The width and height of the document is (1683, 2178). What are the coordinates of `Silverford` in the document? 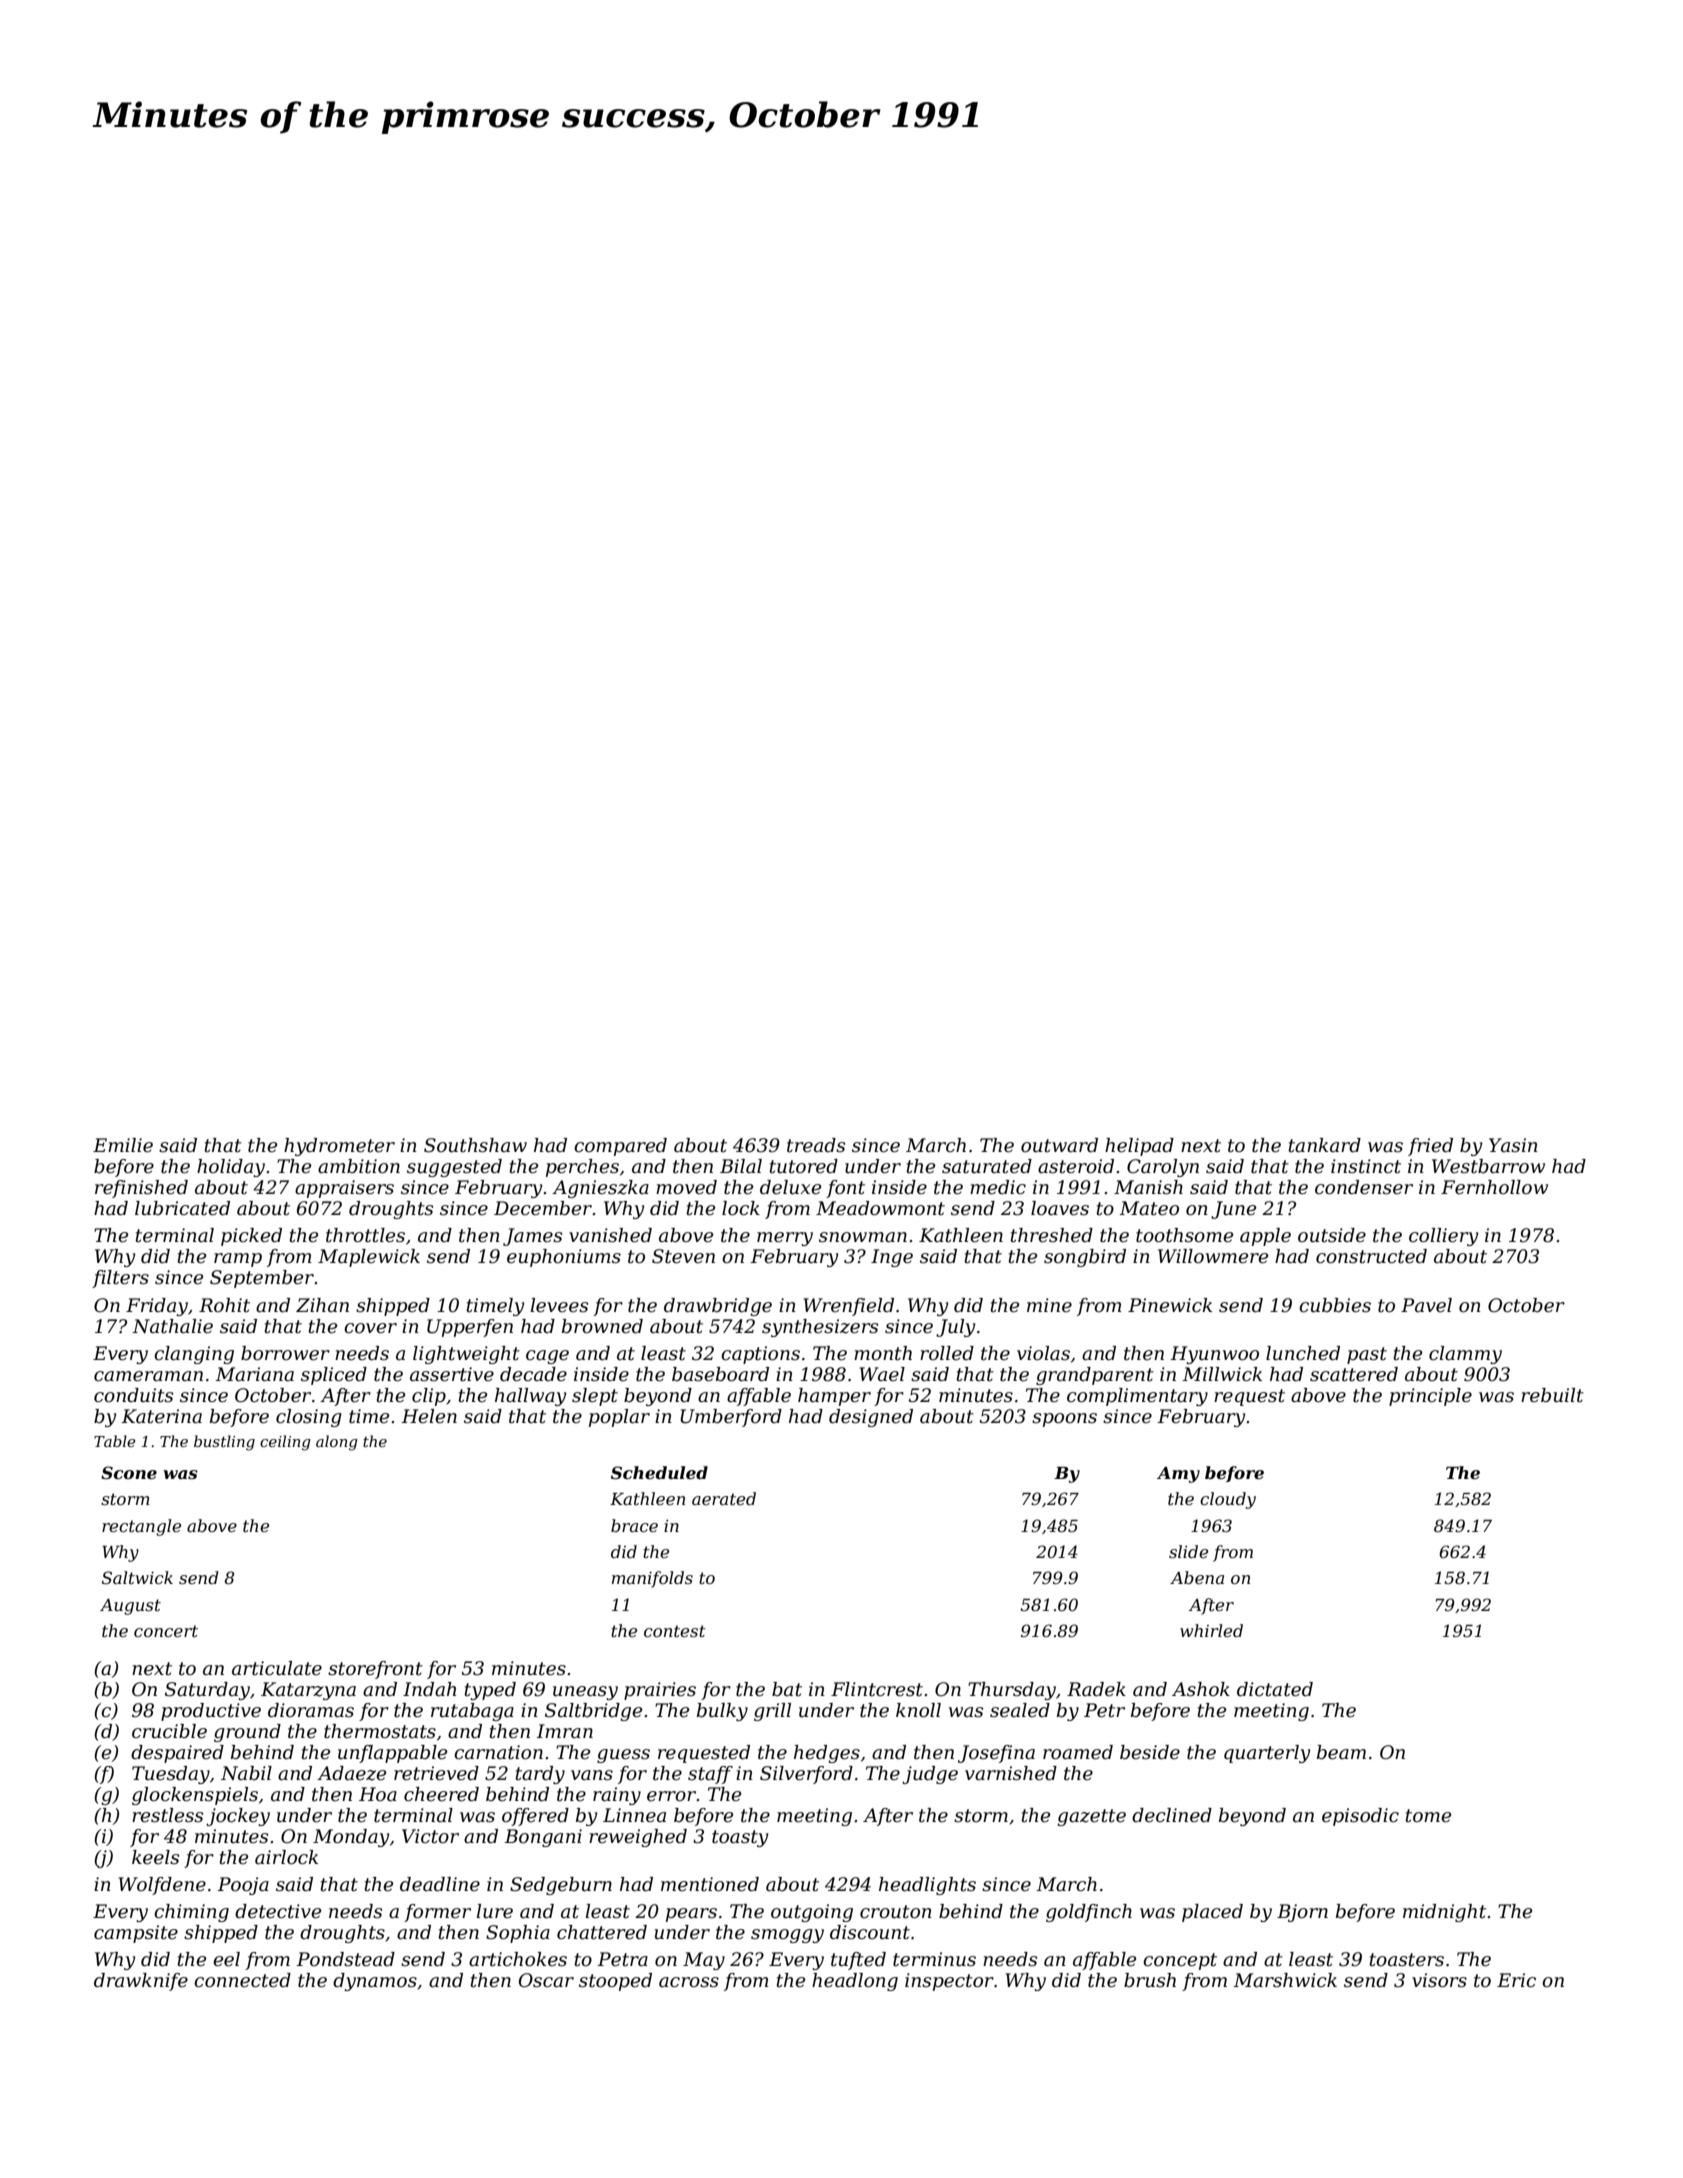 It's located at (806, 1775).
